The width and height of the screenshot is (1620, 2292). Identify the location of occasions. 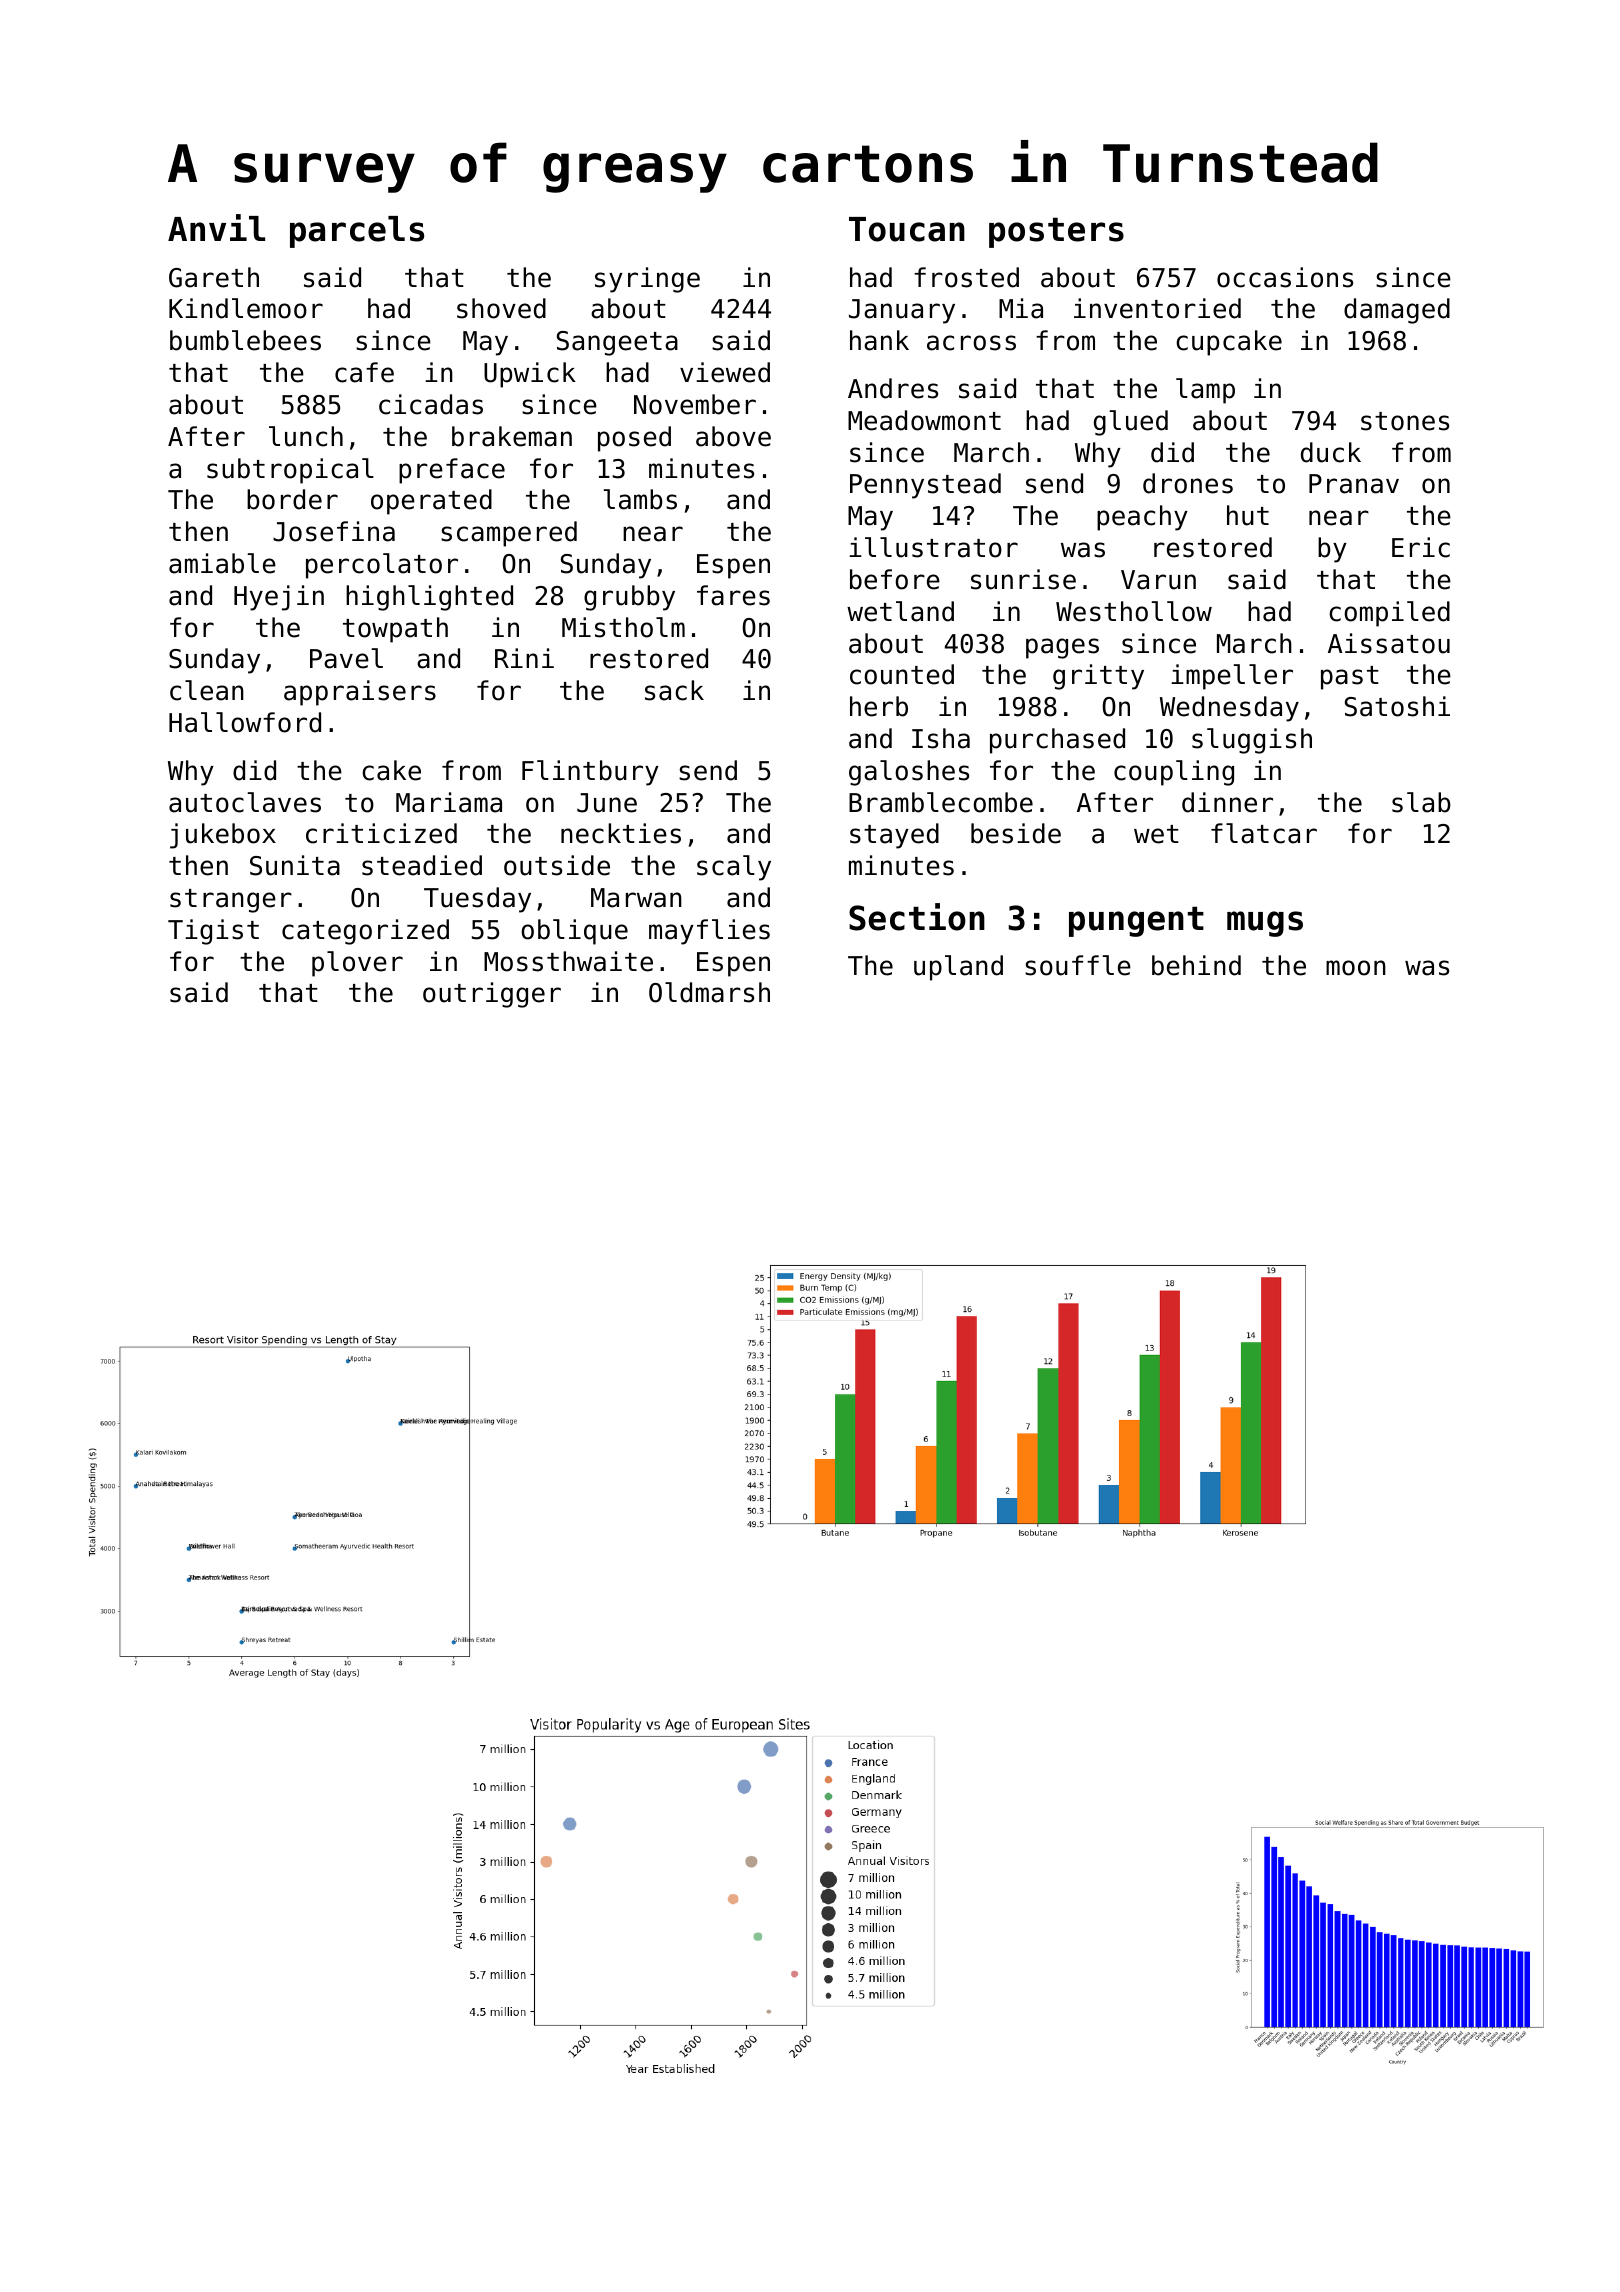
(1285, 277).
